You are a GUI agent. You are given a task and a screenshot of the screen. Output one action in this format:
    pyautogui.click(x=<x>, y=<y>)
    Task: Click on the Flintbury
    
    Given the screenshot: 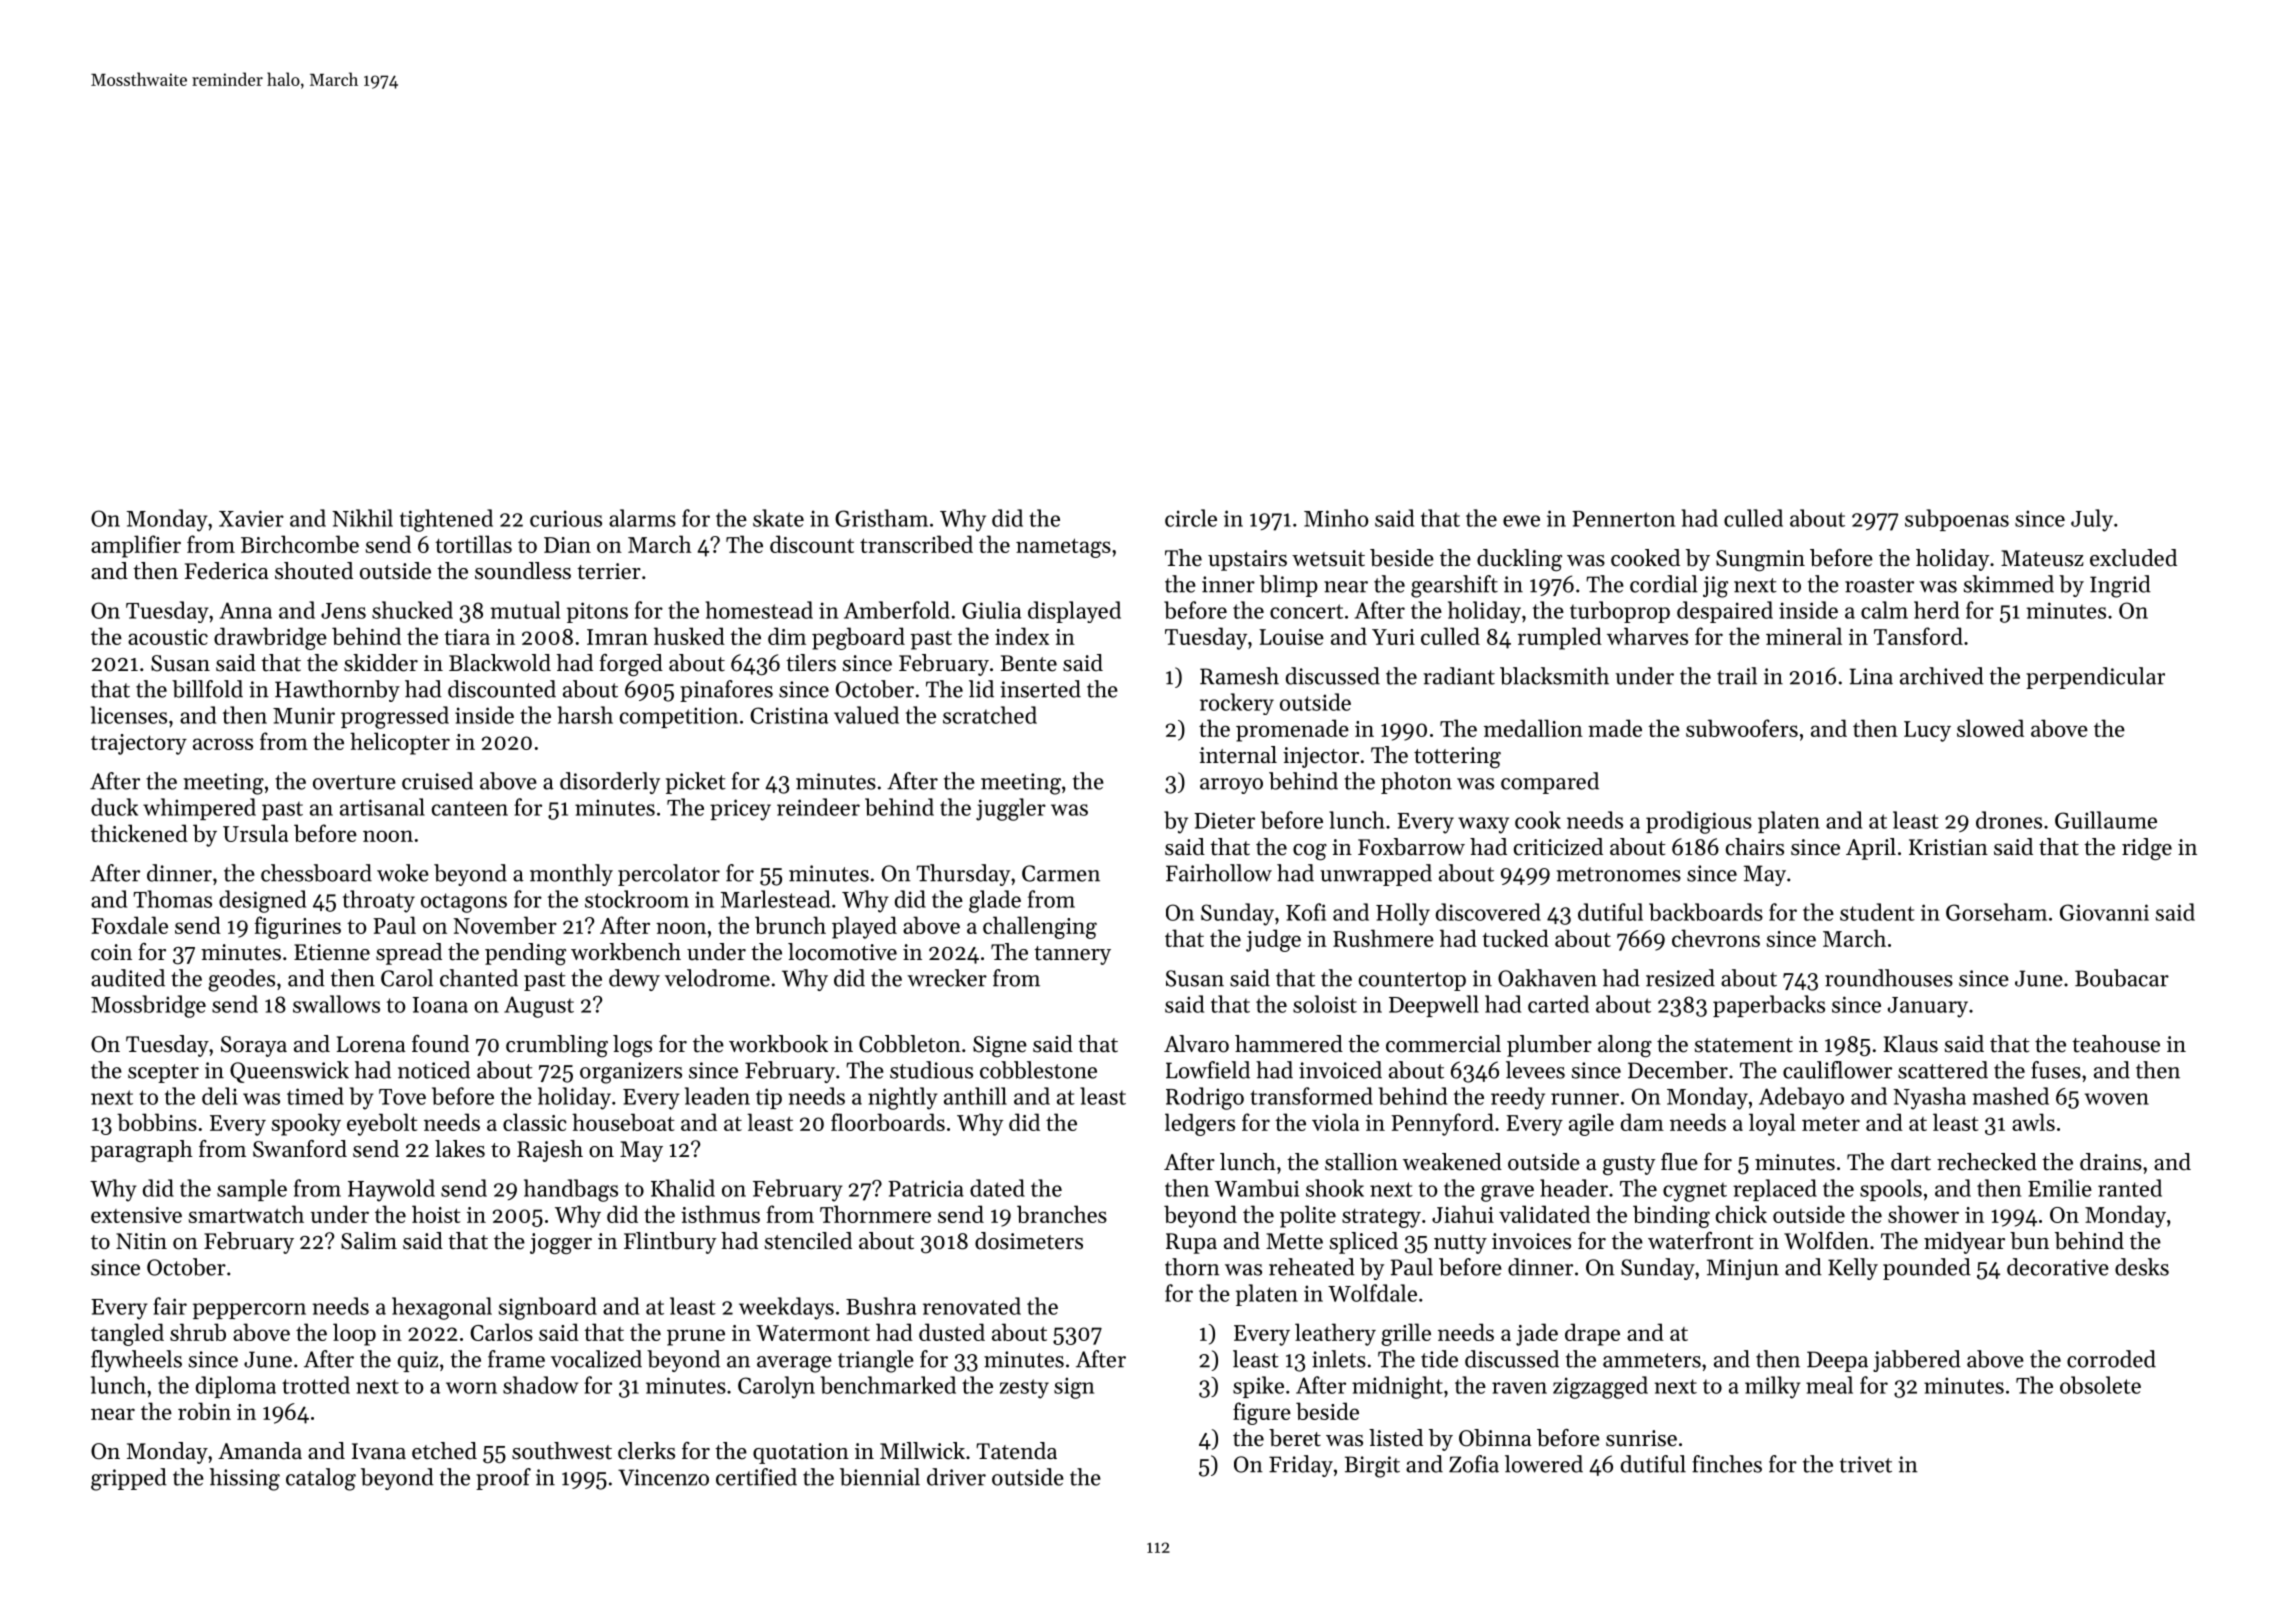 What is the action you would take?
    pyautogui.click(x=670, y=1243)
